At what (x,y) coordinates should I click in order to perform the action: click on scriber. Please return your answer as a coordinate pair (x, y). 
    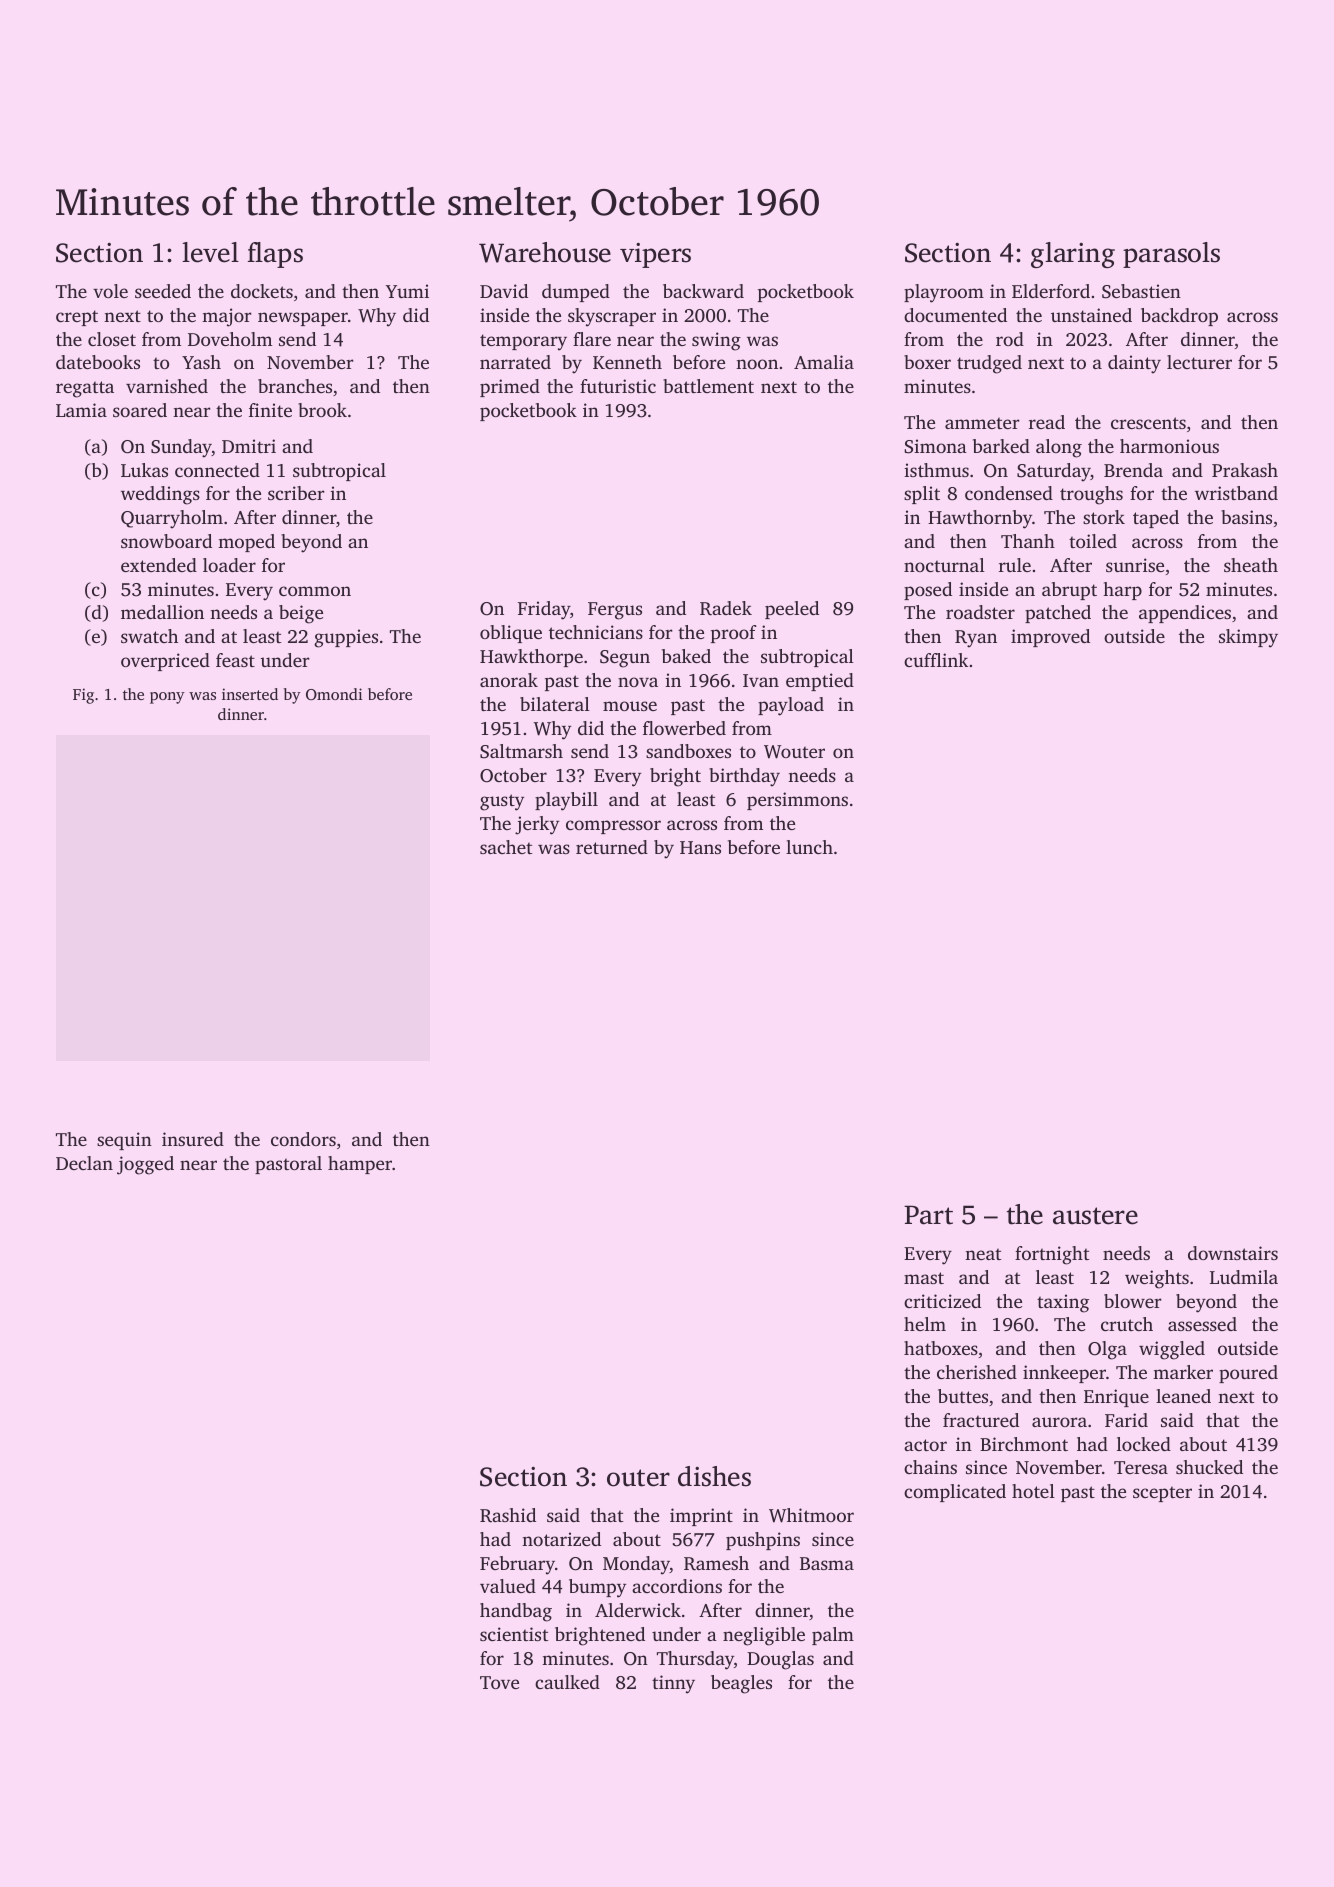
    Looking at the image, I should click on (296, 493).
